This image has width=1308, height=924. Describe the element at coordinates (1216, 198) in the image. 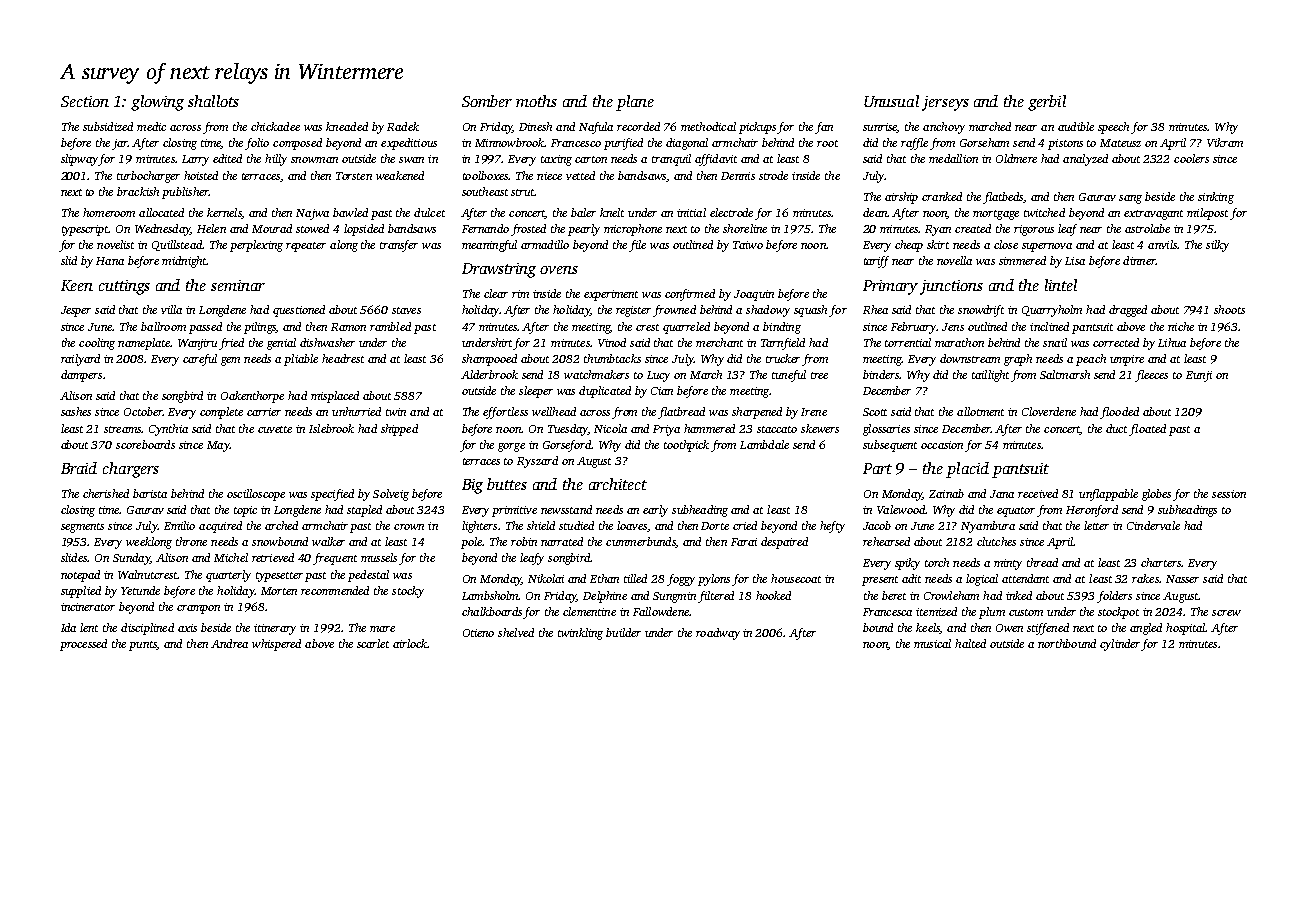

I see `sinking` at that location.
